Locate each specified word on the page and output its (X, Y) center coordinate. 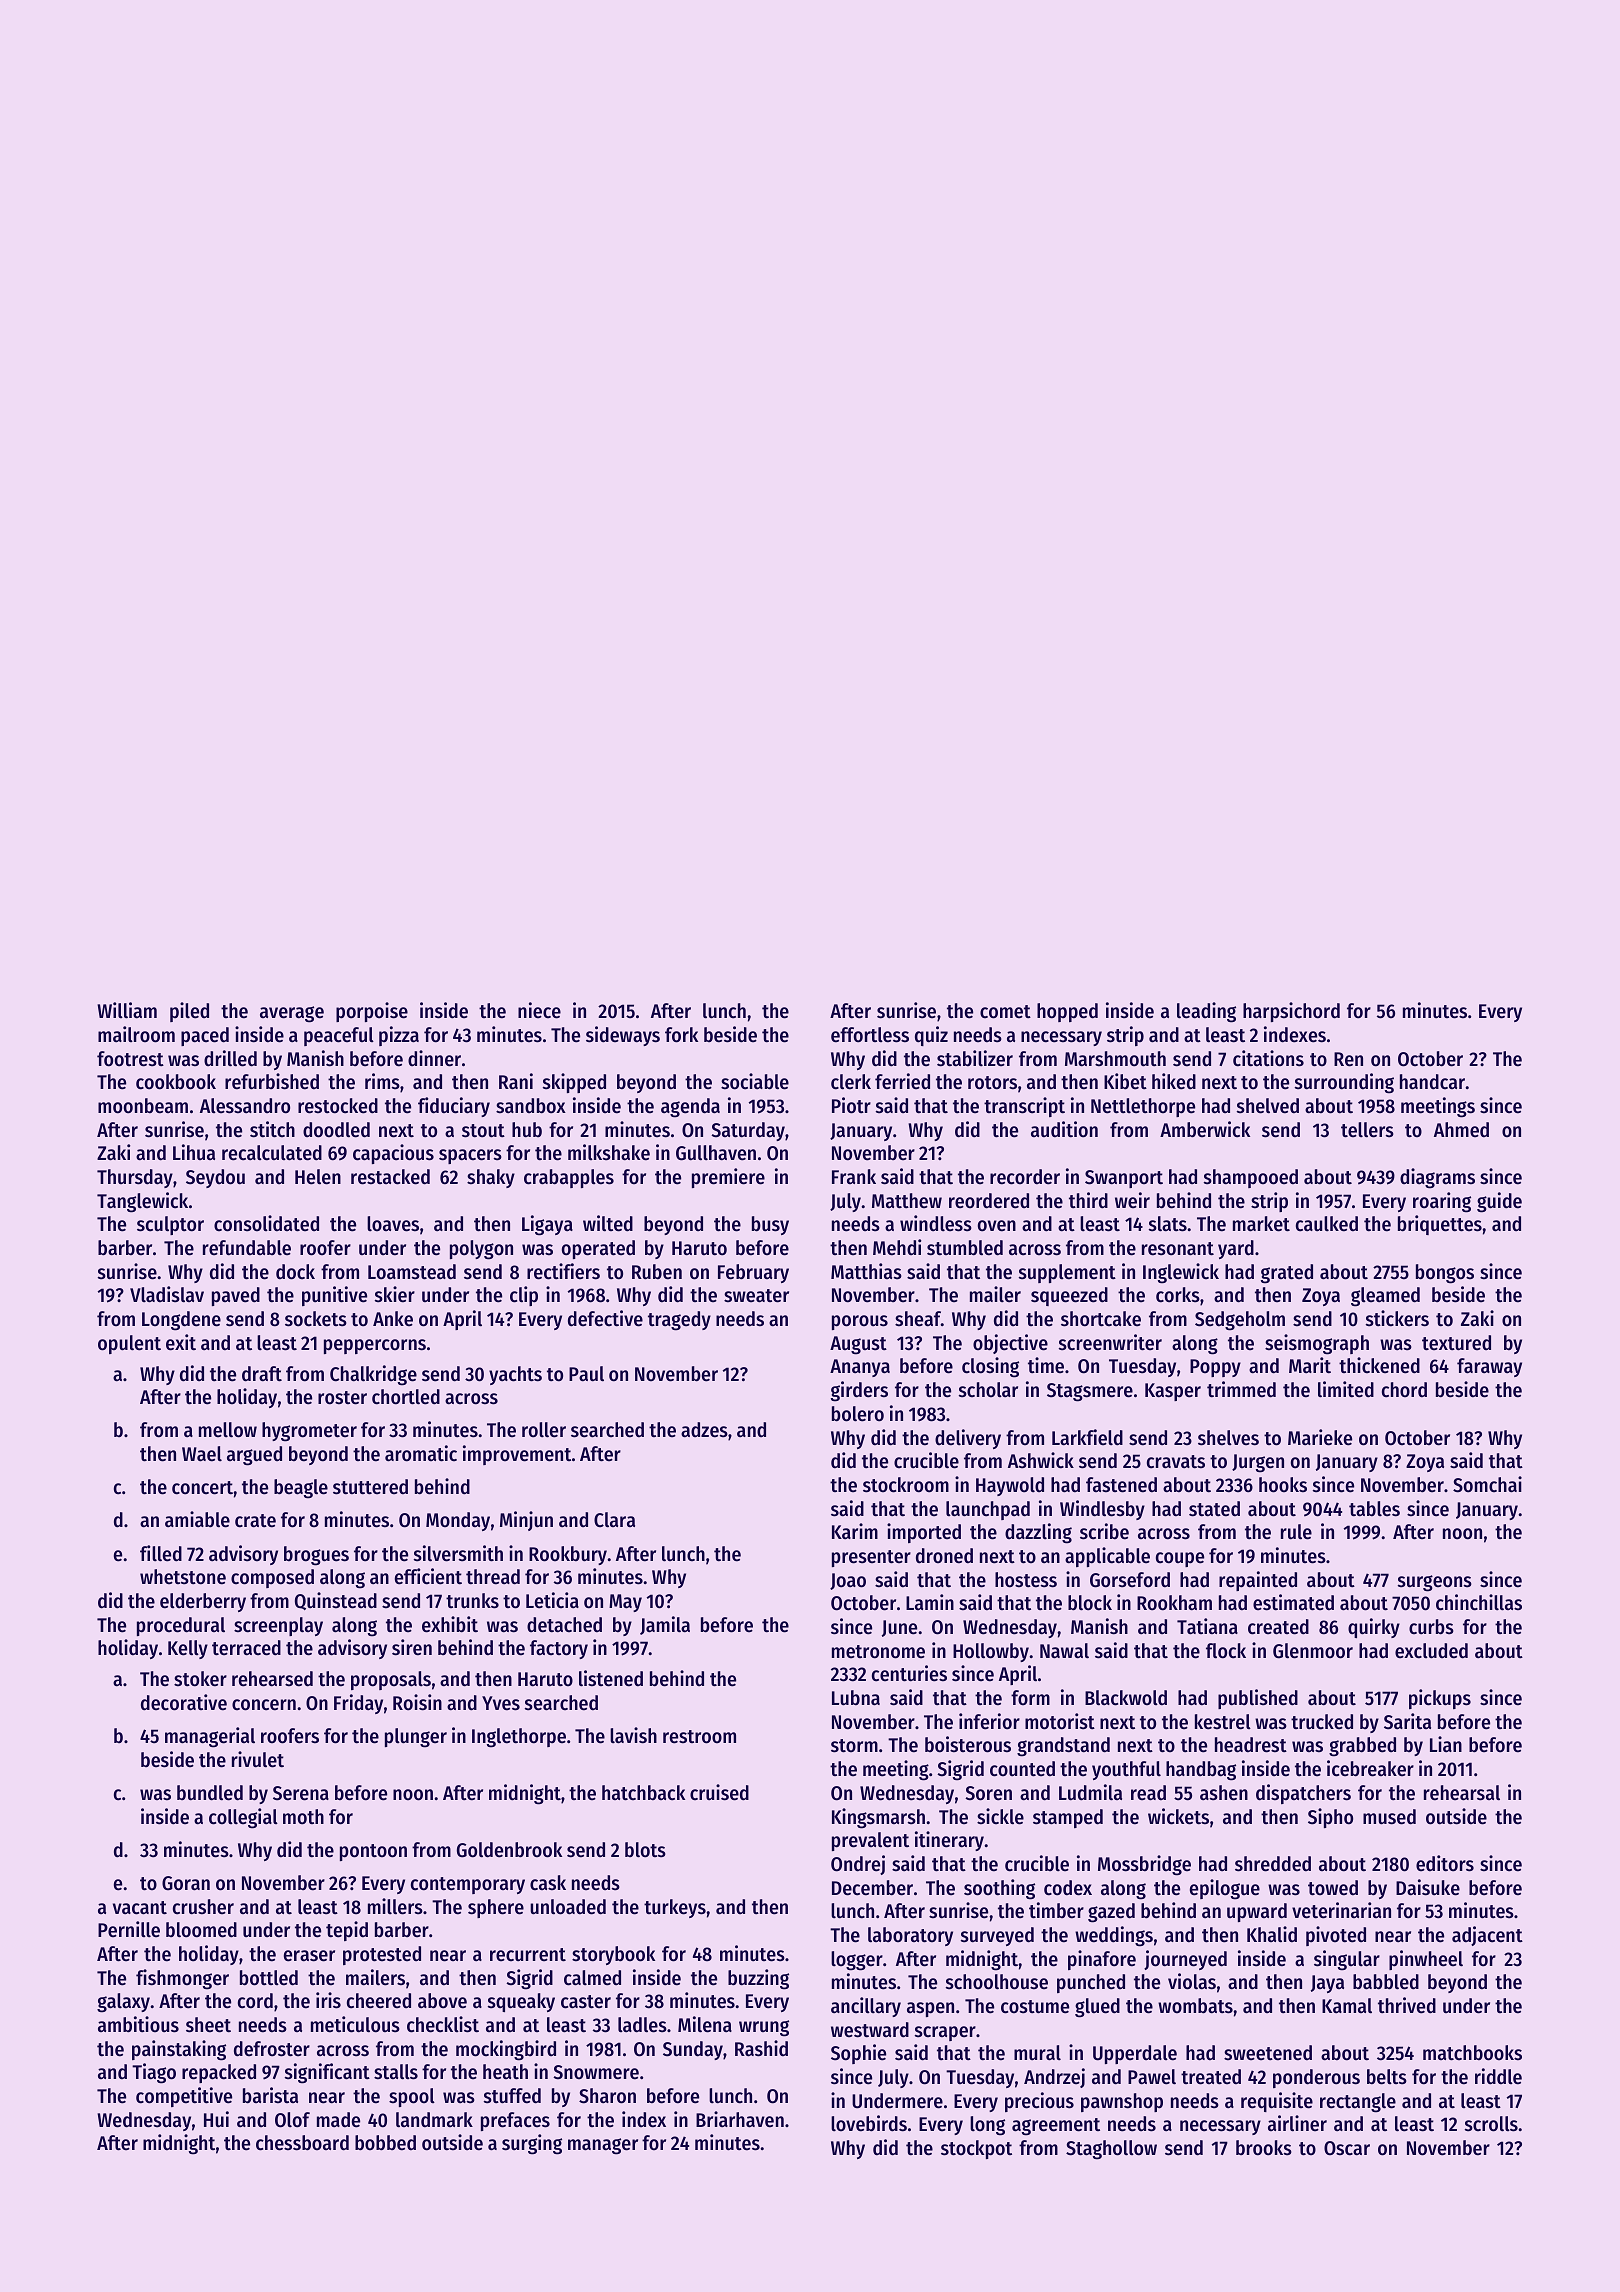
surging (532, 2144)
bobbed (385, 2143)
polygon (481, 1250)
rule (1296, 1532)
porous (860, 1322)
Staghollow (1111, 2150)
